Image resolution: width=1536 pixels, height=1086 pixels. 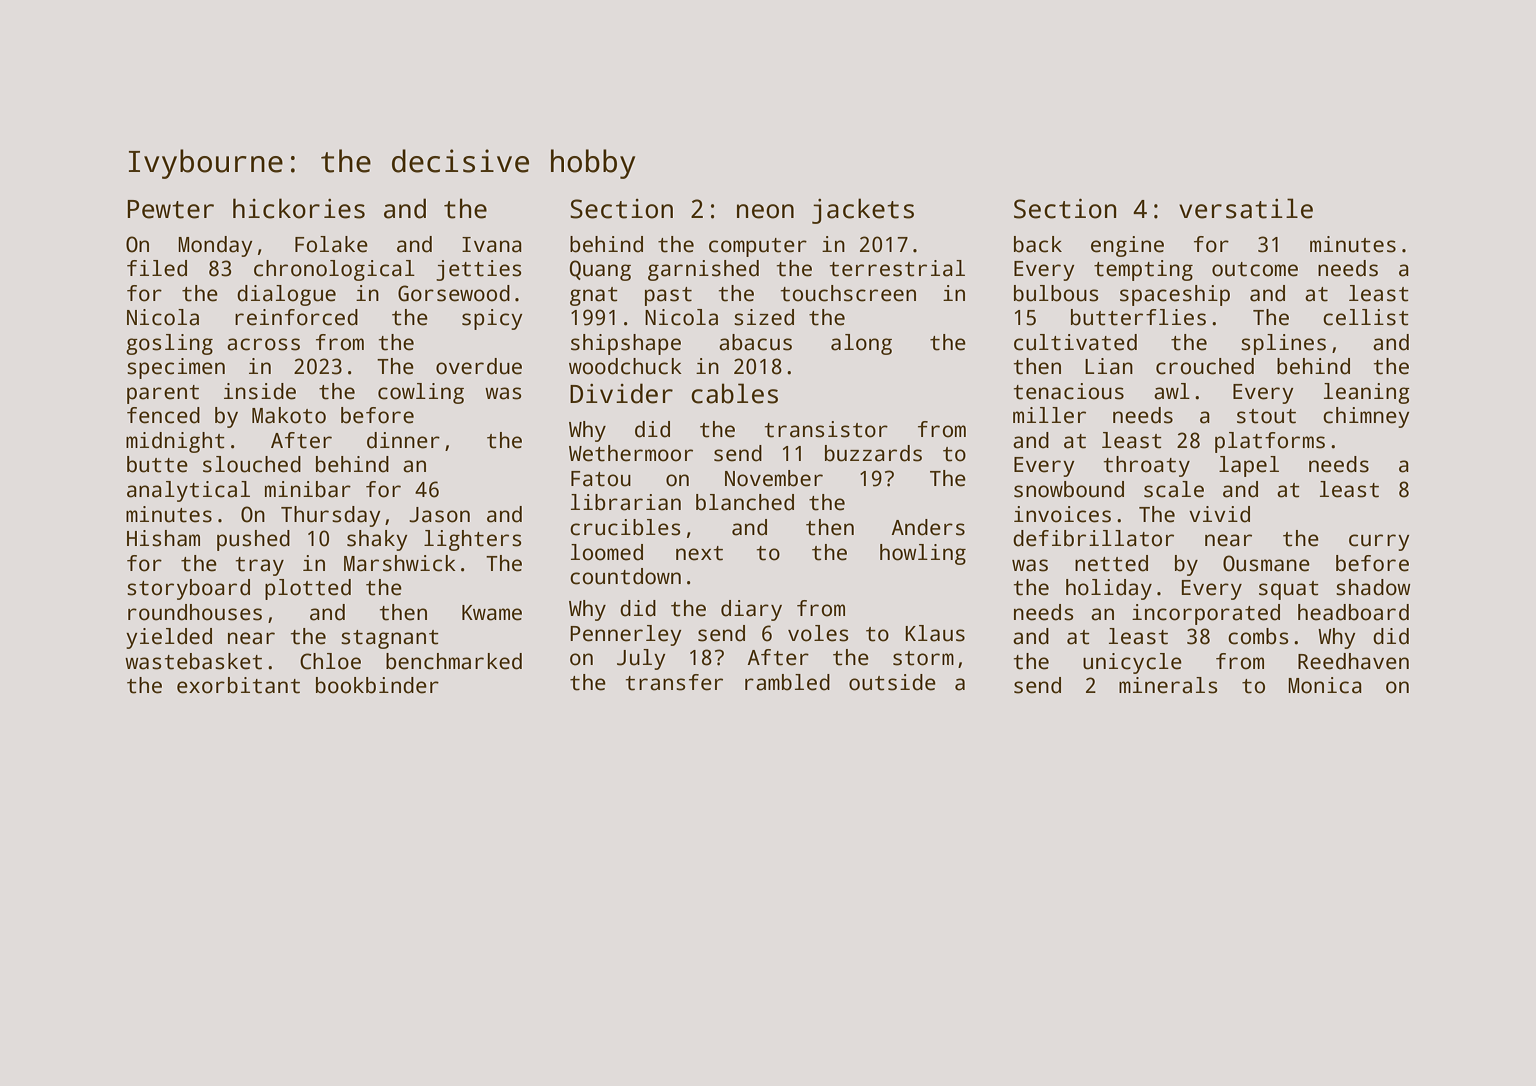 I want to click on jackets, so click(x=863, y=211).
